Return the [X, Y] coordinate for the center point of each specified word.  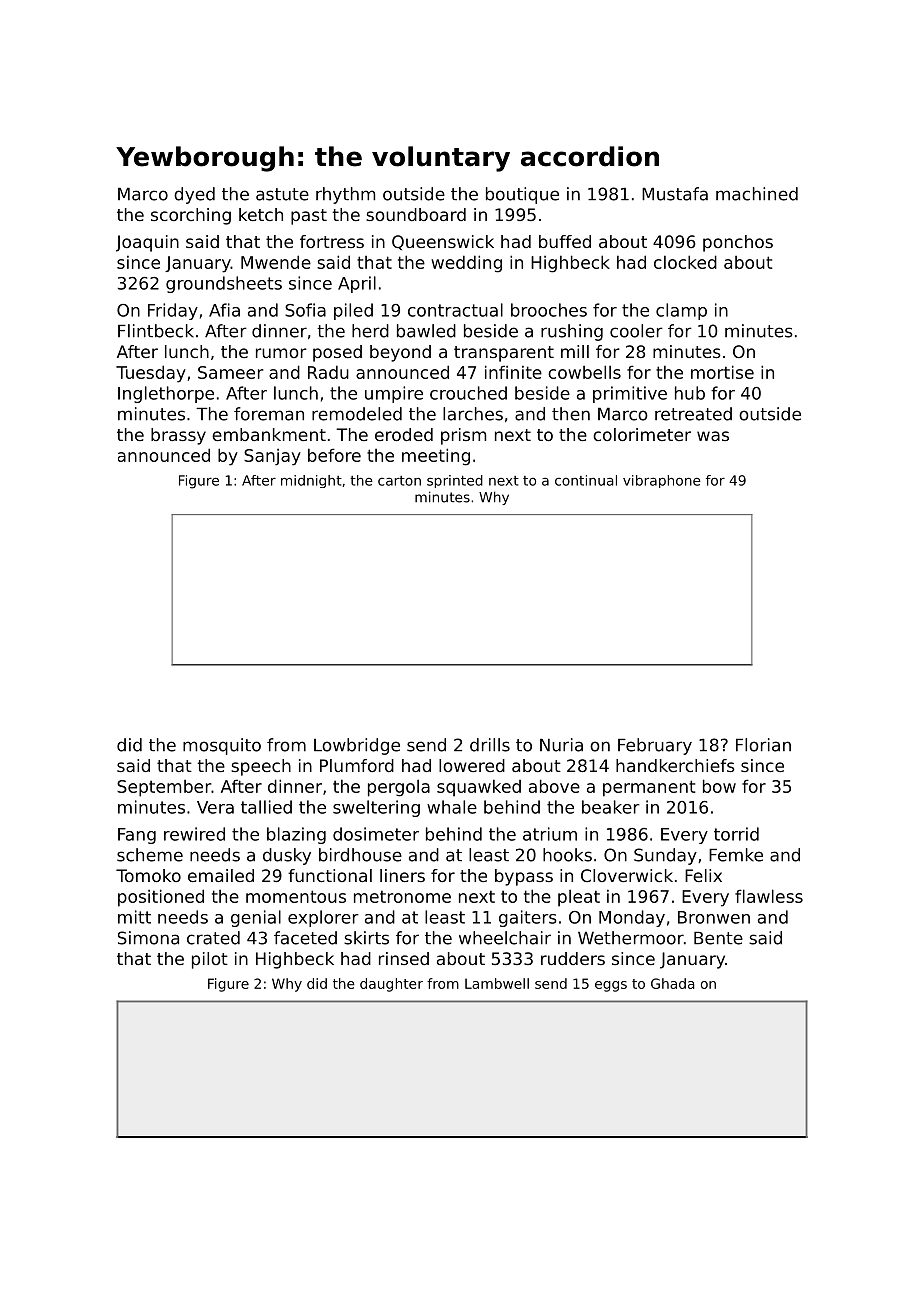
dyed [194, 195]
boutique [522, 195]
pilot [210, 960]
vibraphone [662, 481]
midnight [311, 481]
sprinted [455, 481]
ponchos [738, 243]
